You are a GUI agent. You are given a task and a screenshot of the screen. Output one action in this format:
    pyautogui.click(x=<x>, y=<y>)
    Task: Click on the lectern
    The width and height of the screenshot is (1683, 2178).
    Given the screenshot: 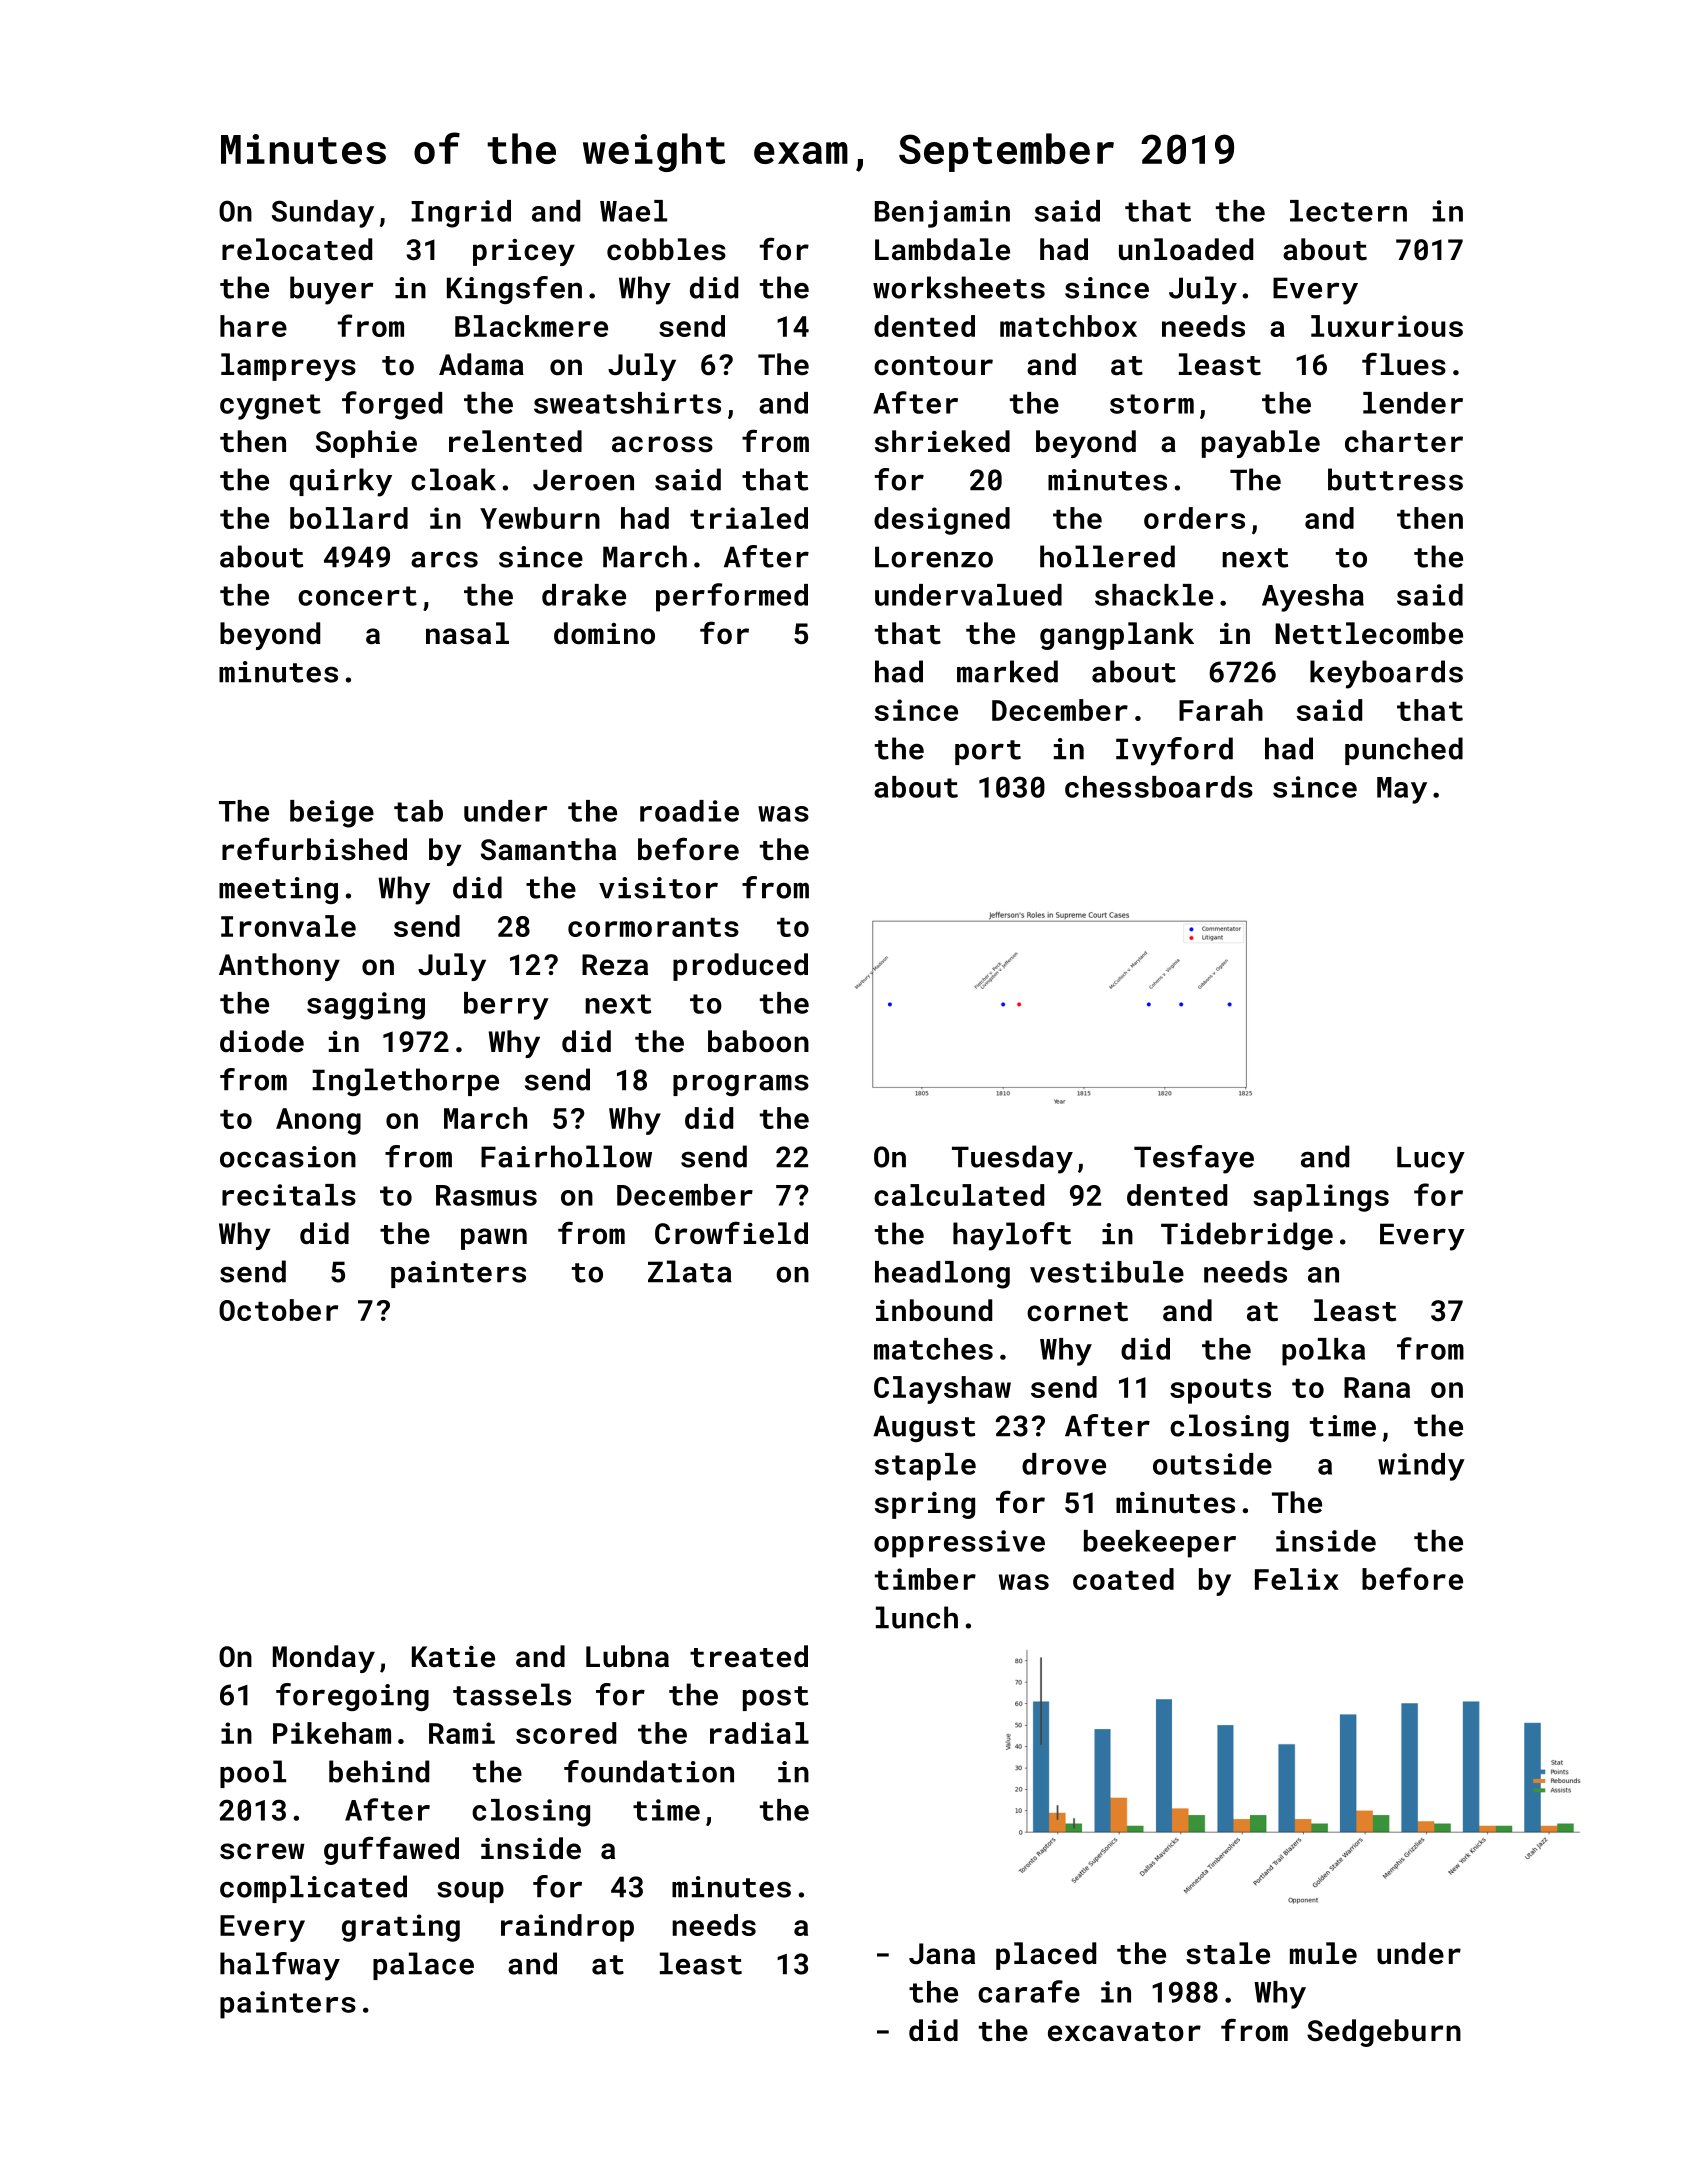 What is the action you would take?
    pyautogui.click(x=1348, y=211)
